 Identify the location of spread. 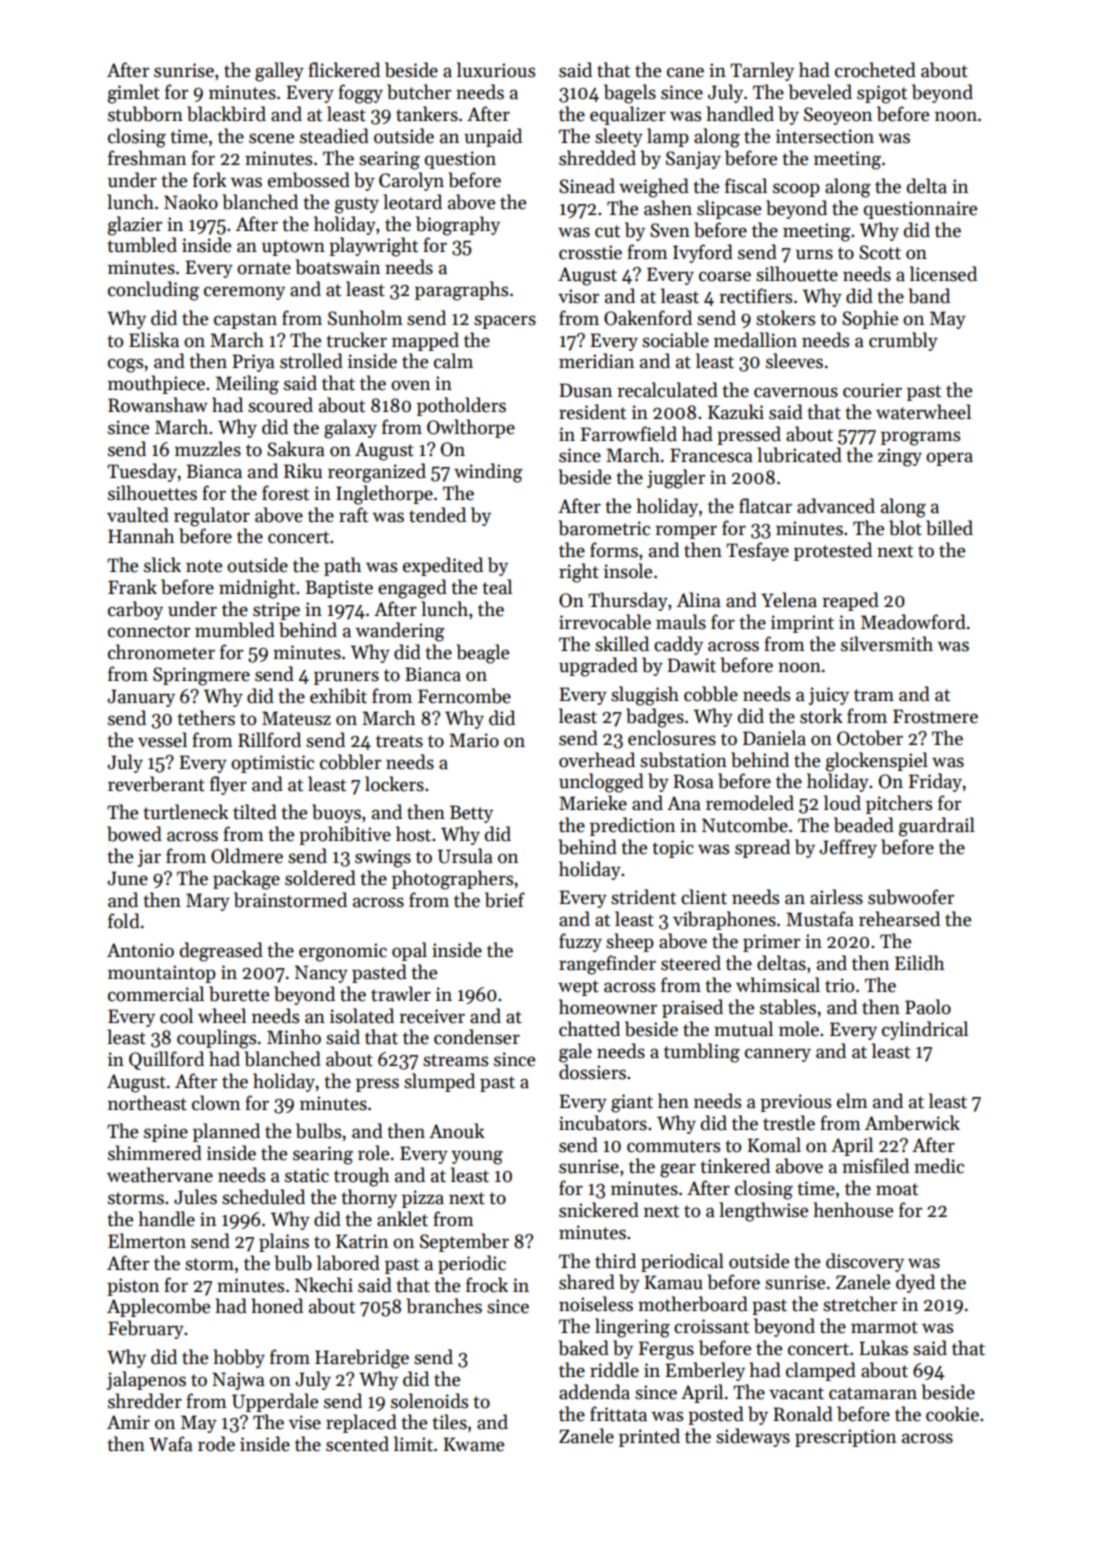
(762, 848).
